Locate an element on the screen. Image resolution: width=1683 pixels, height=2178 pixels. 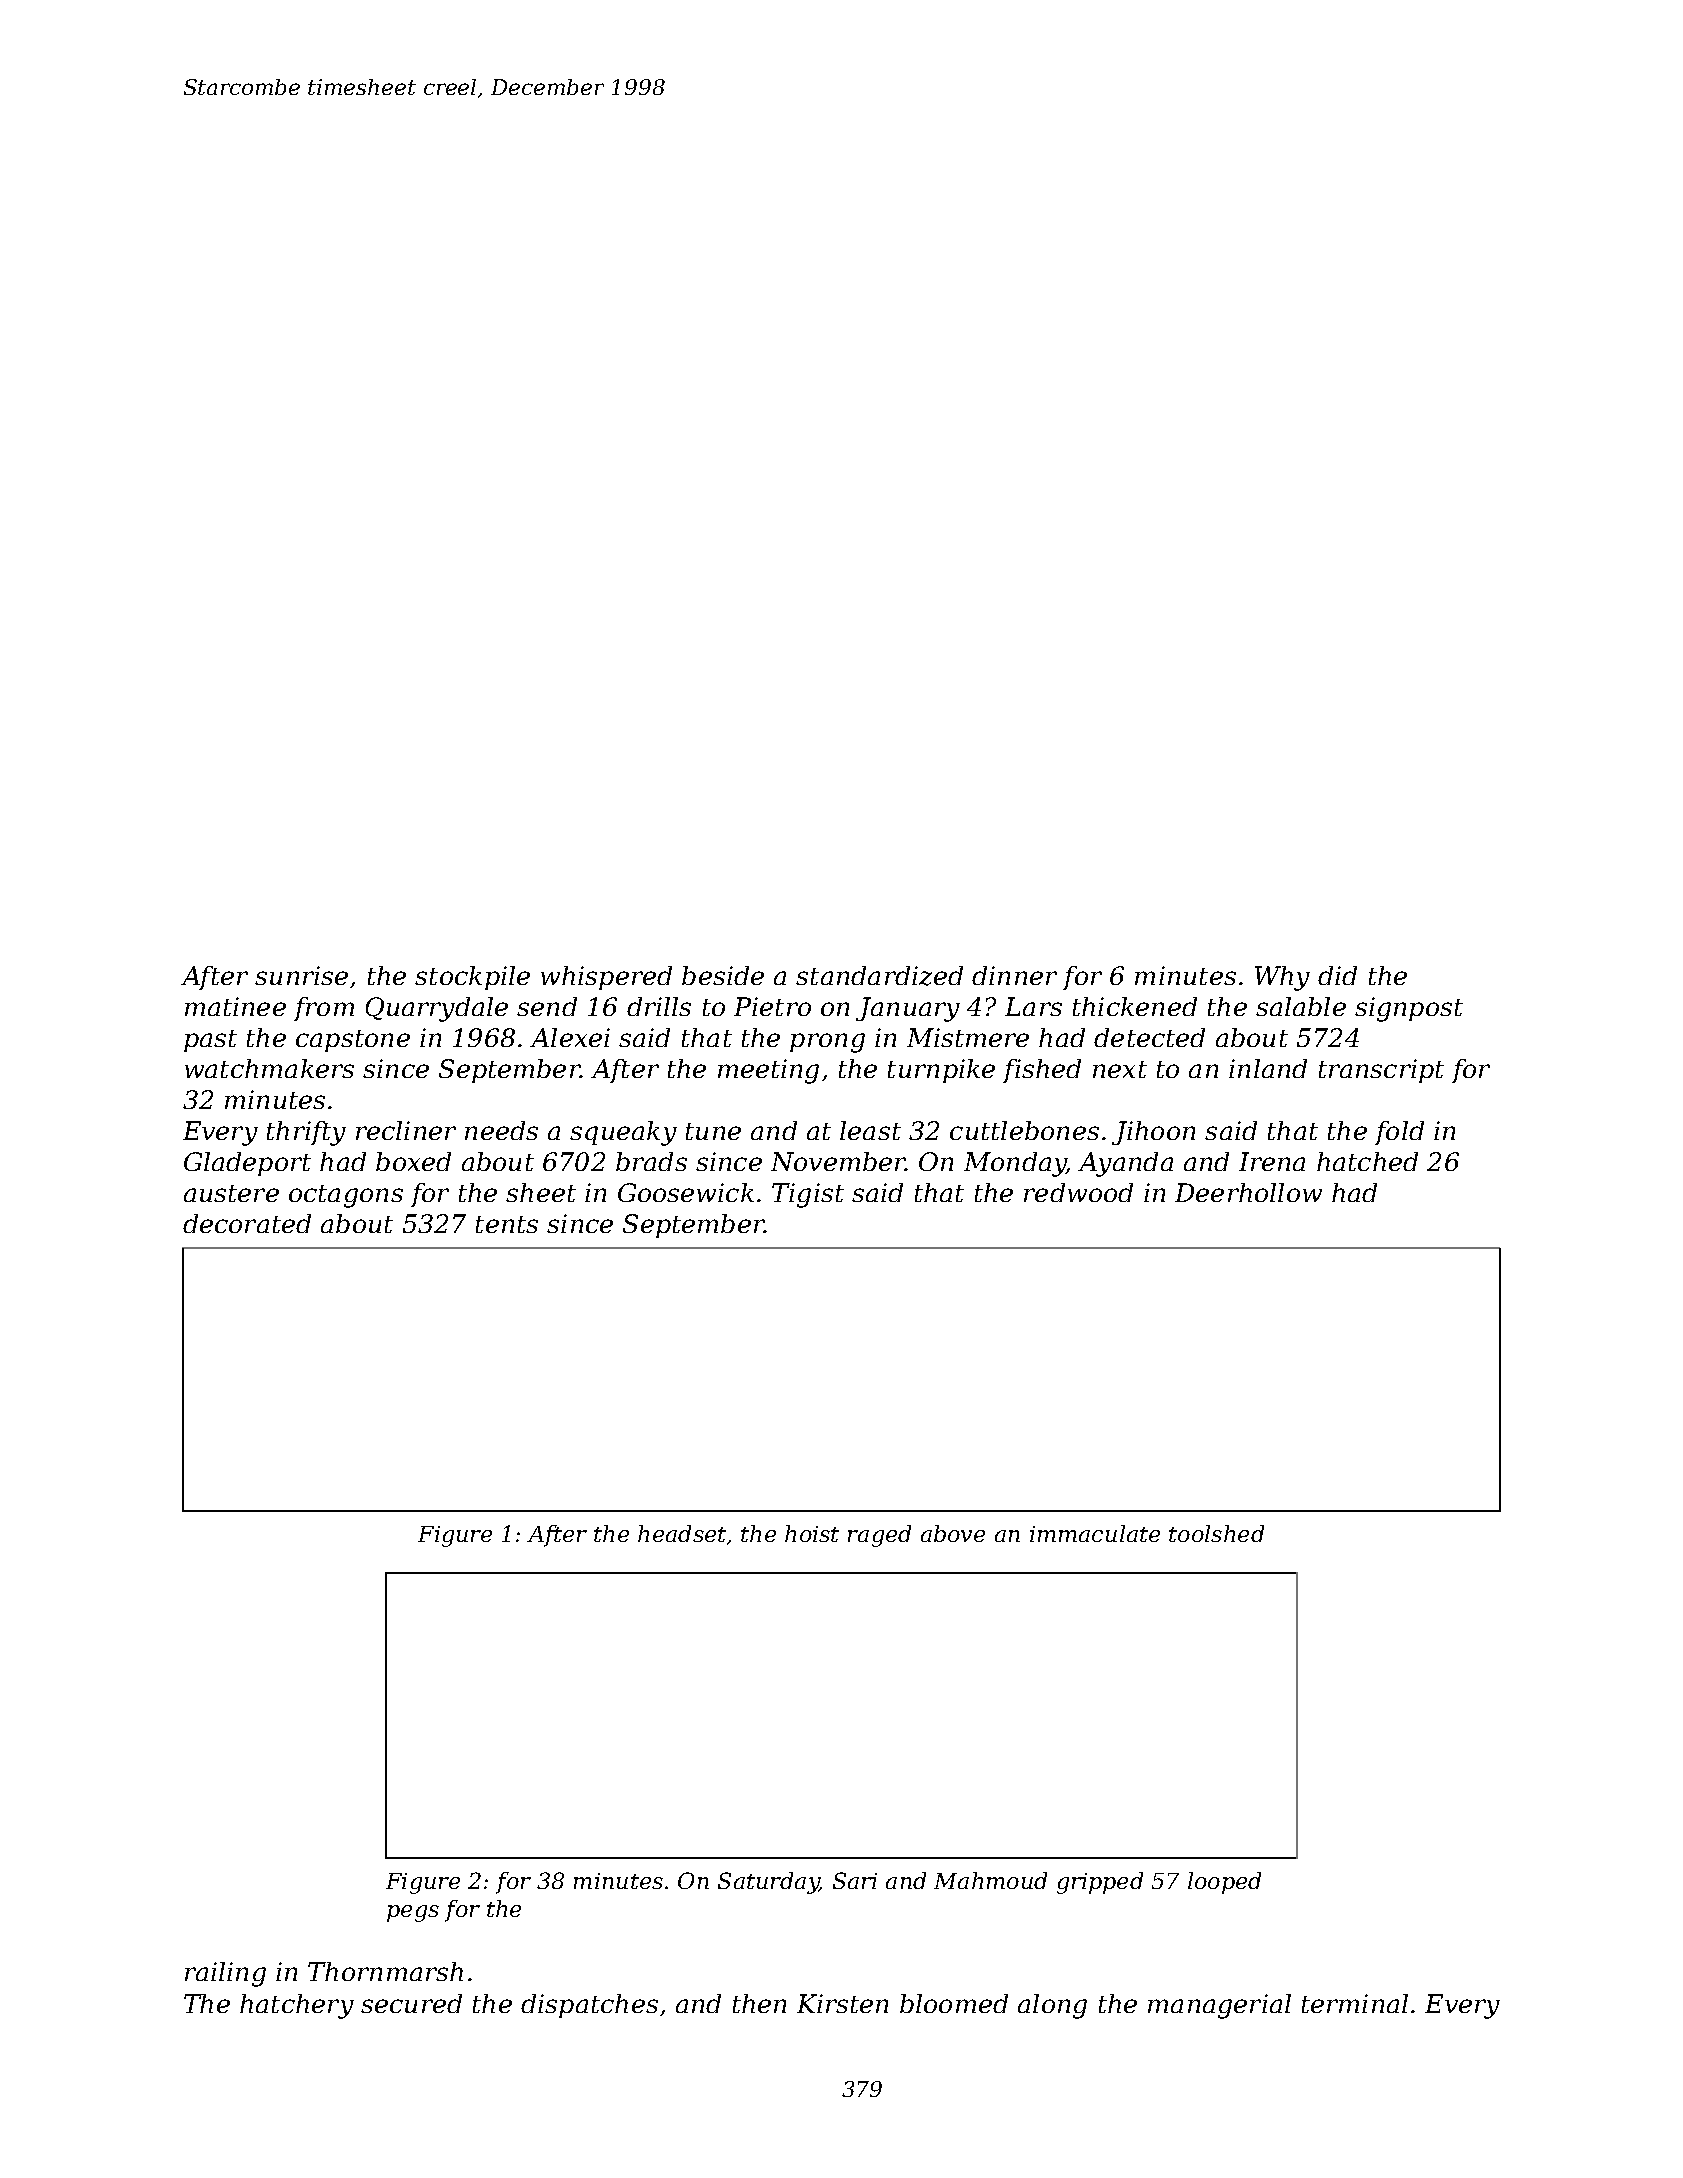
hoist is located at coordinates (812, 1533).
